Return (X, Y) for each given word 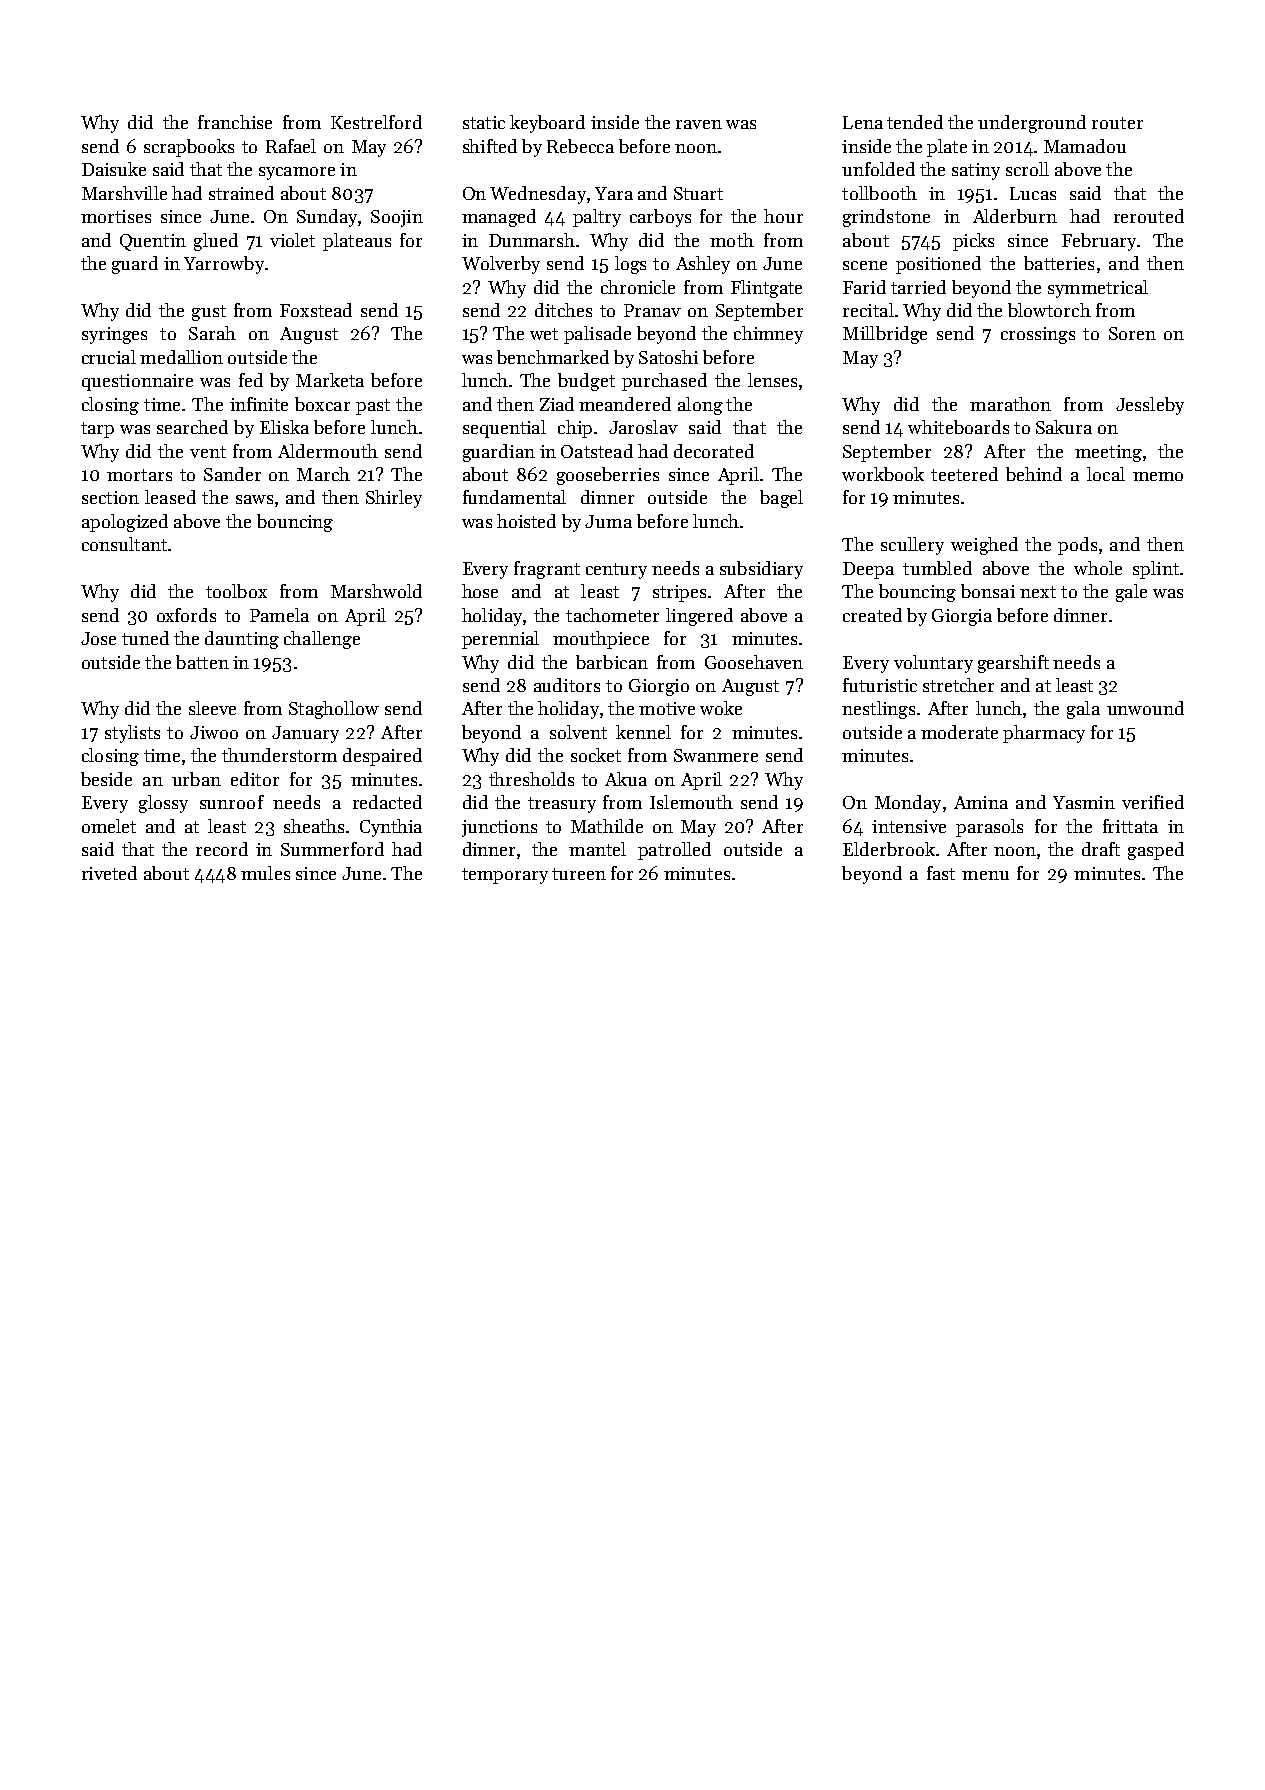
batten (202, 662)
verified (1153, 802)
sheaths (314, 826)
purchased (664, 382)
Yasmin (1084, 802)
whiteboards (958, 427)
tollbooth (879, 193)
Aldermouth (328, 451)
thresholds (531, 779)
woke (721, 708)
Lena (863, 122)
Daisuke (114, 169)
